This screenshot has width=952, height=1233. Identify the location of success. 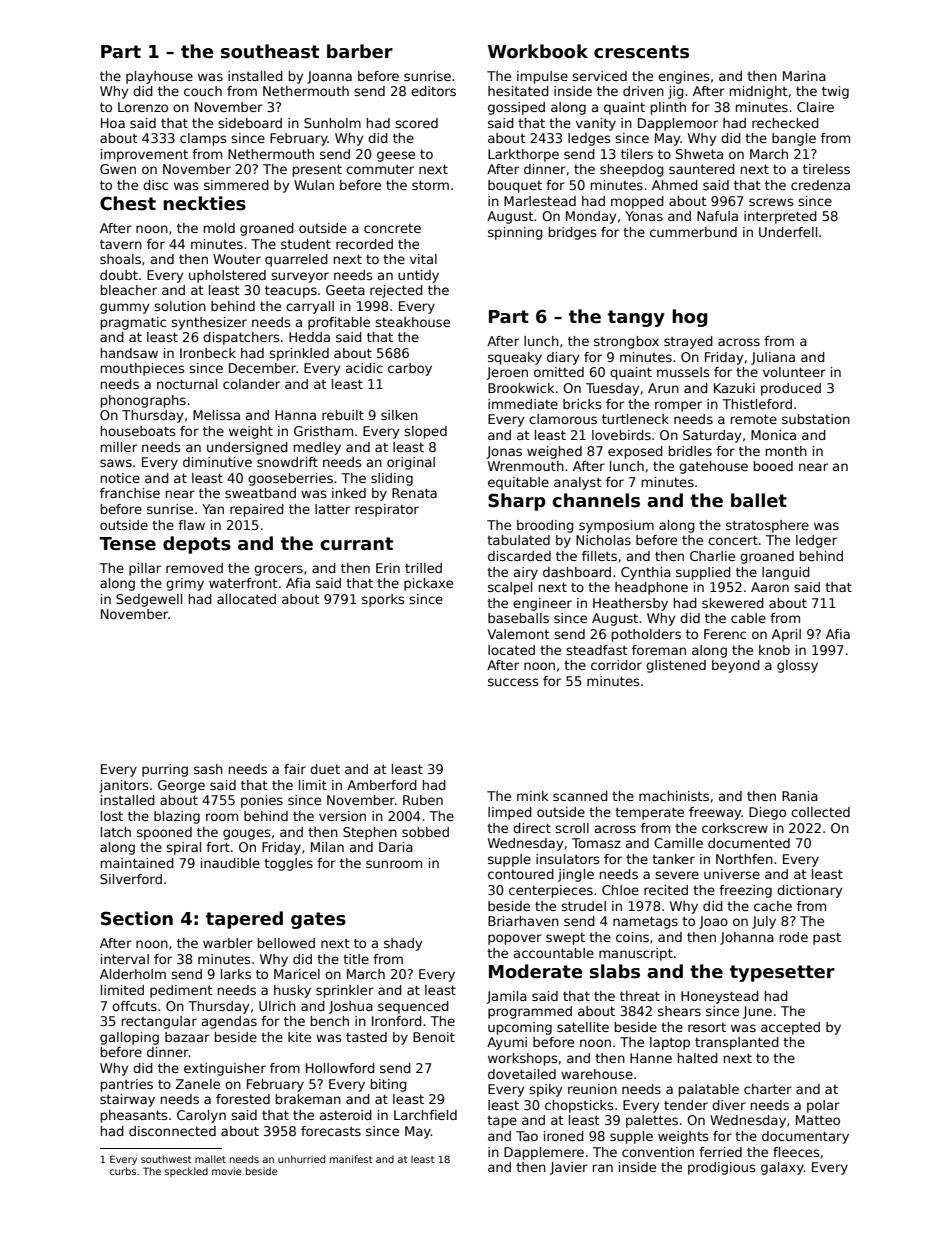
(513, 682).
